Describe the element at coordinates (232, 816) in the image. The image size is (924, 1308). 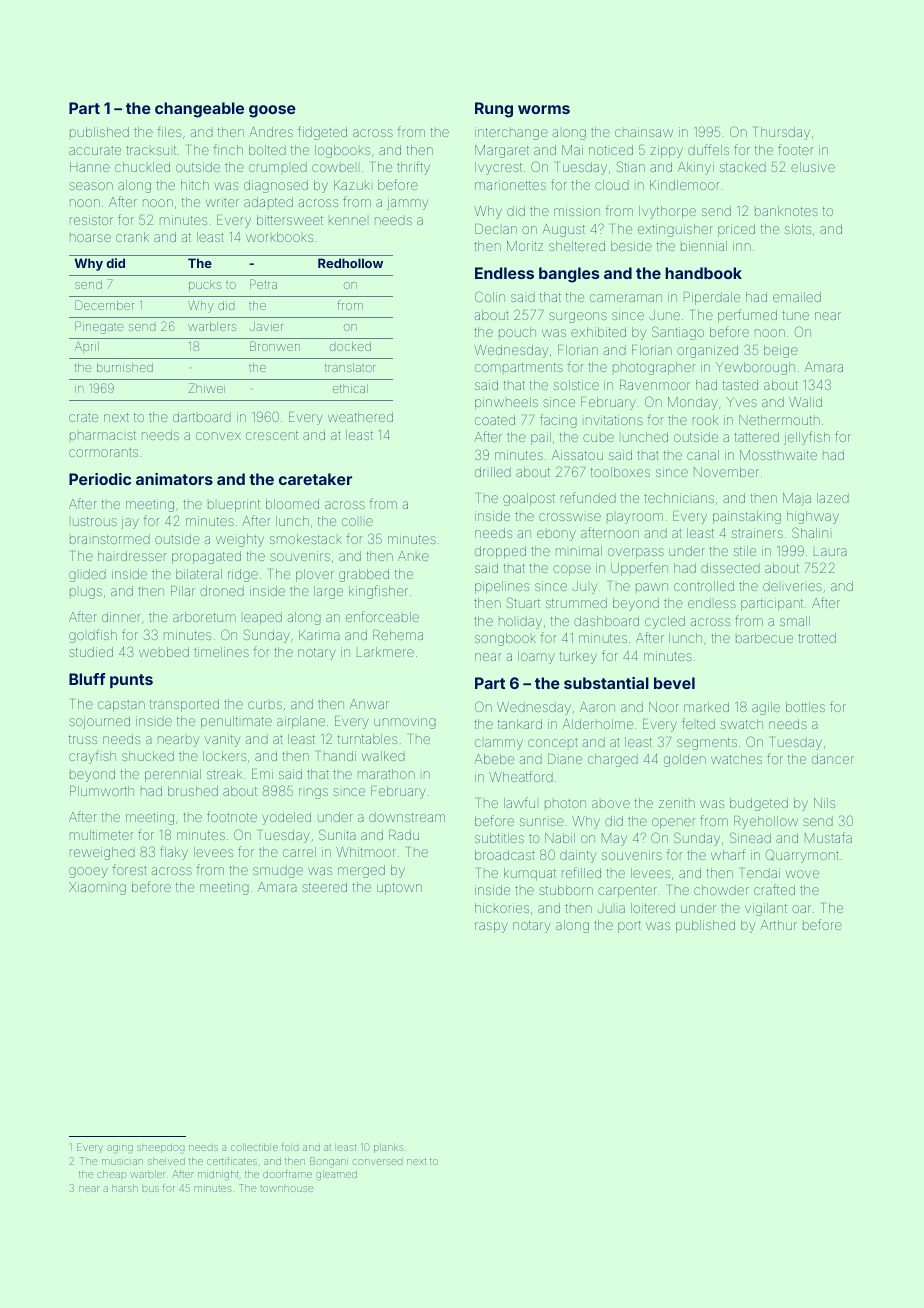
I see `footnote` at that location.
